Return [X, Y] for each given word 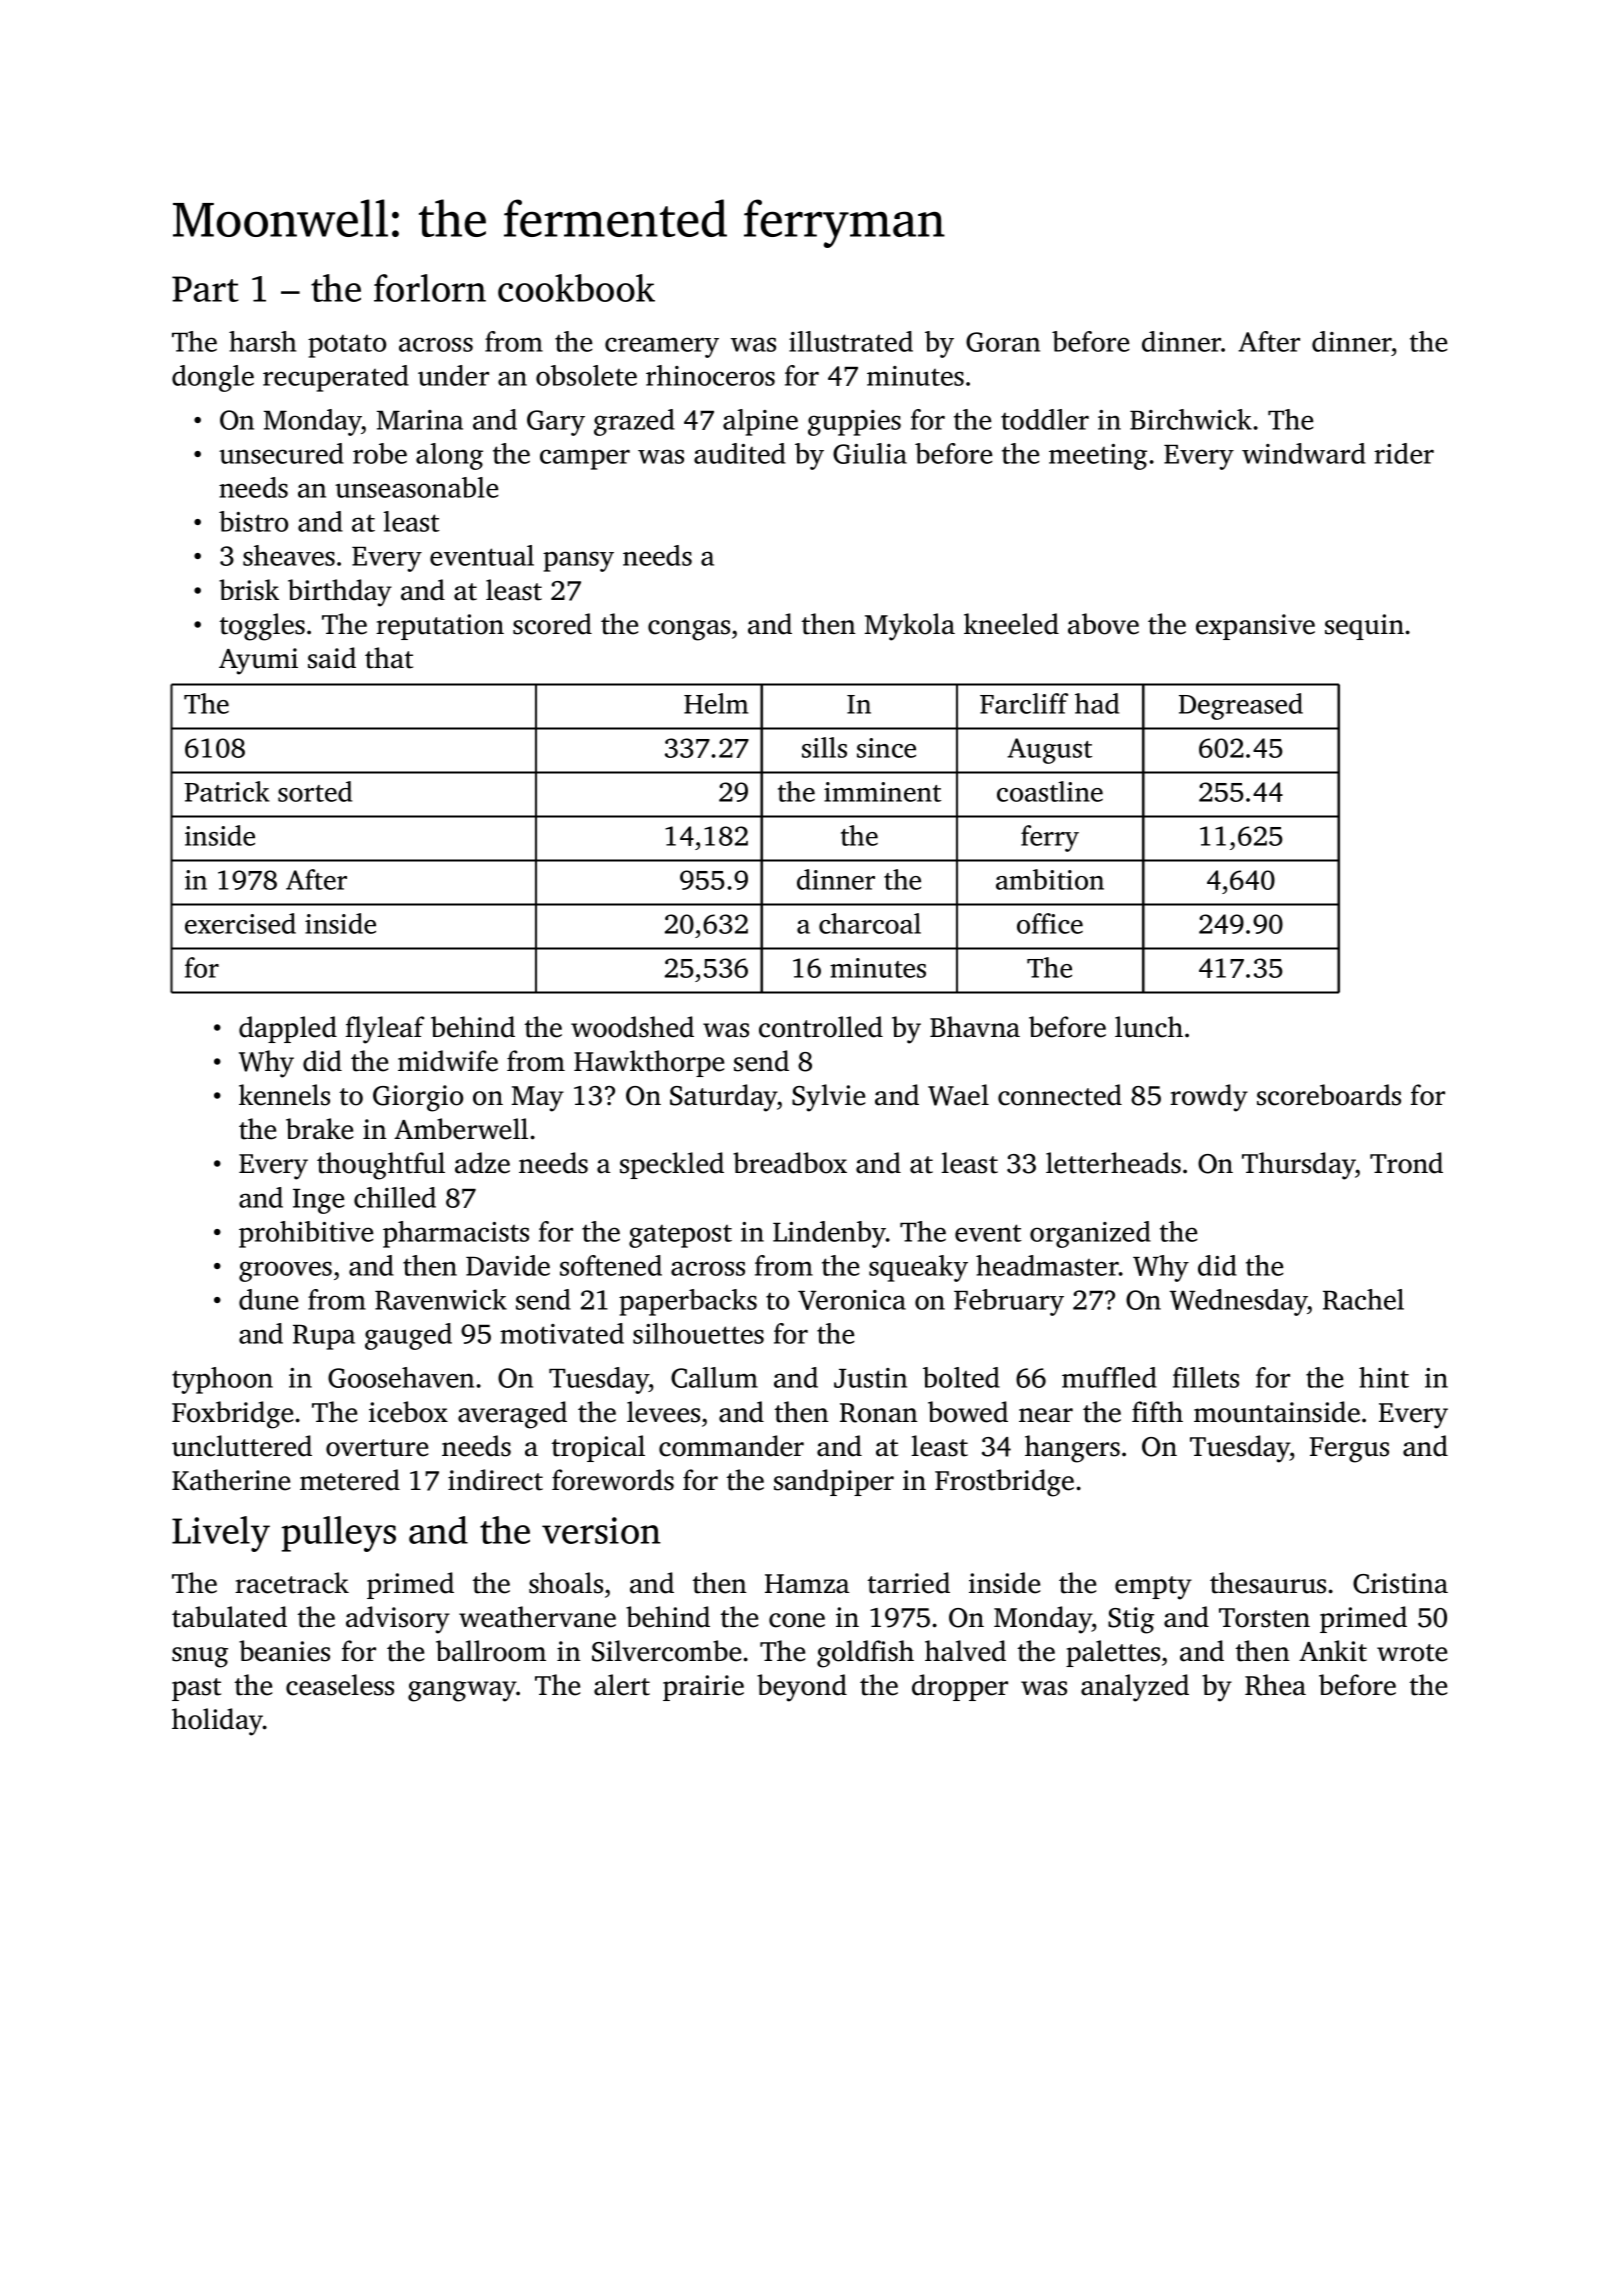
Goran [1003, 342]
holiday [217, 1722]
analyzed [1135, 1688]
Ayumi [258, 661]
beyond [802, 1688]
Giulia [870, 453]
